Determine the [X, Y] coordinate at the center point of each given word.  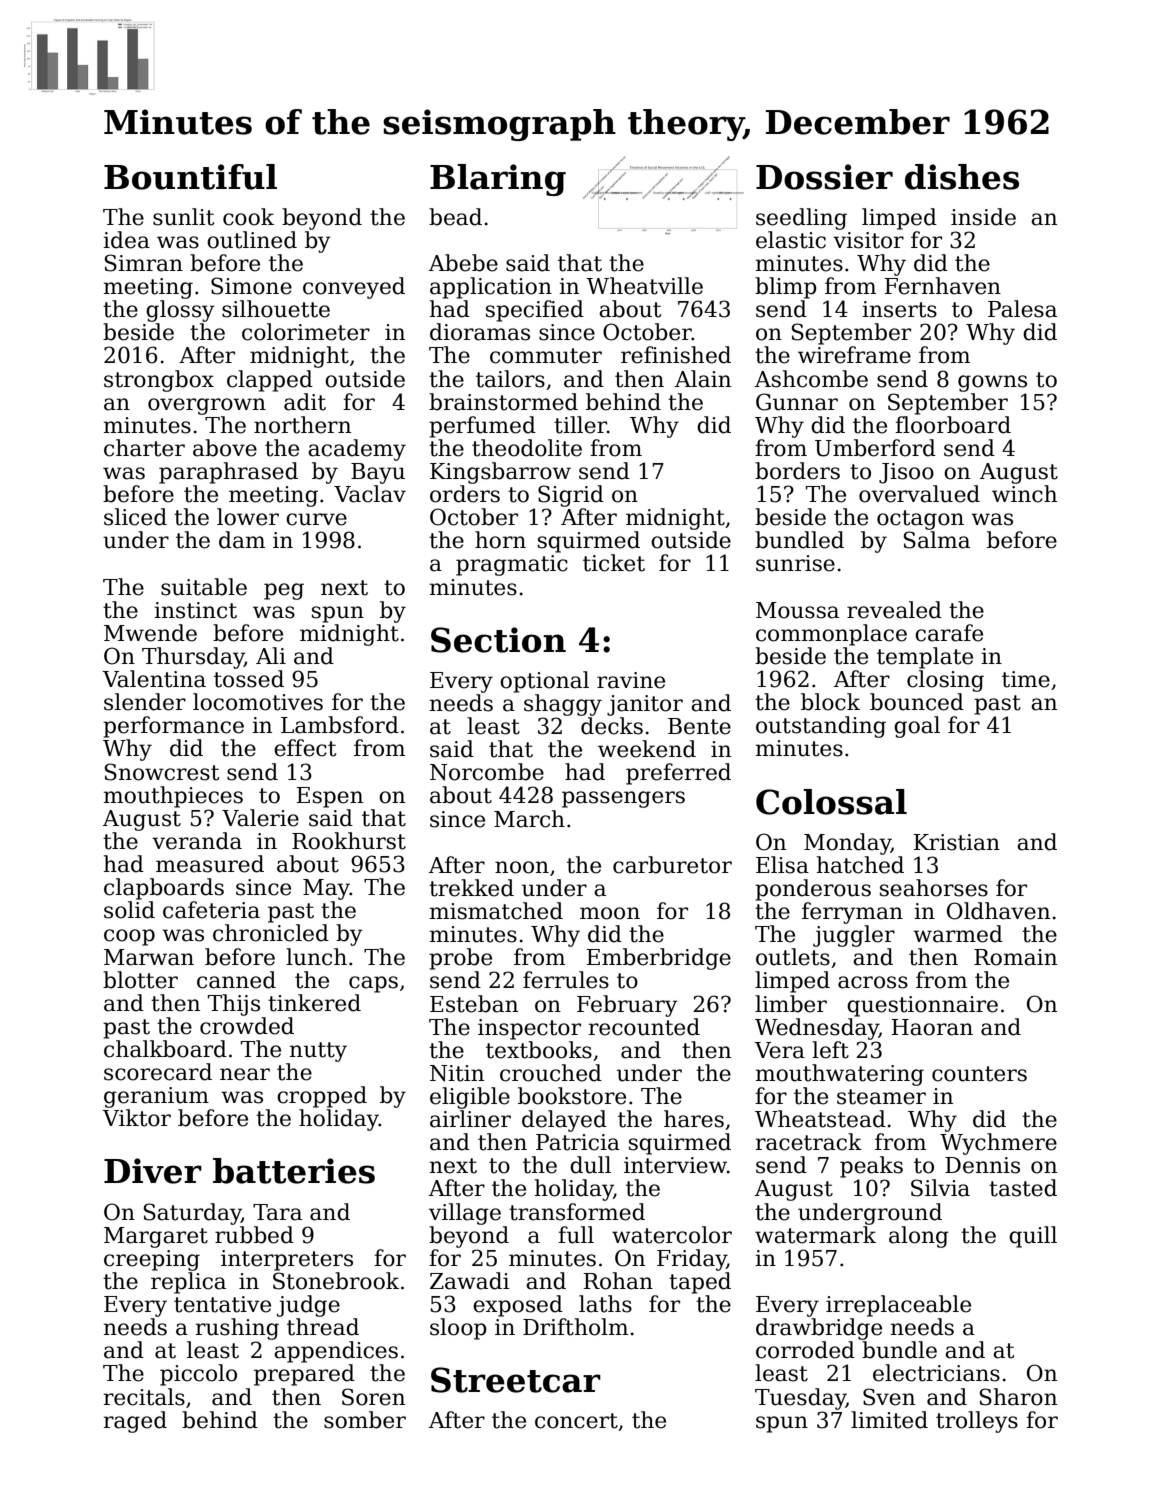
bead [455, 217]
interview [675, 1165]
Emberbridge [659, 959]
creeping [152, 1260]
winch [1024, 494]
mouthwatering [840, 1075]
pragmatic [512, 565]
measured [210, 864]
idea [126, 240]
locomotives [258, 702]
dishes [962, 177]
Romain [1015, 957]
